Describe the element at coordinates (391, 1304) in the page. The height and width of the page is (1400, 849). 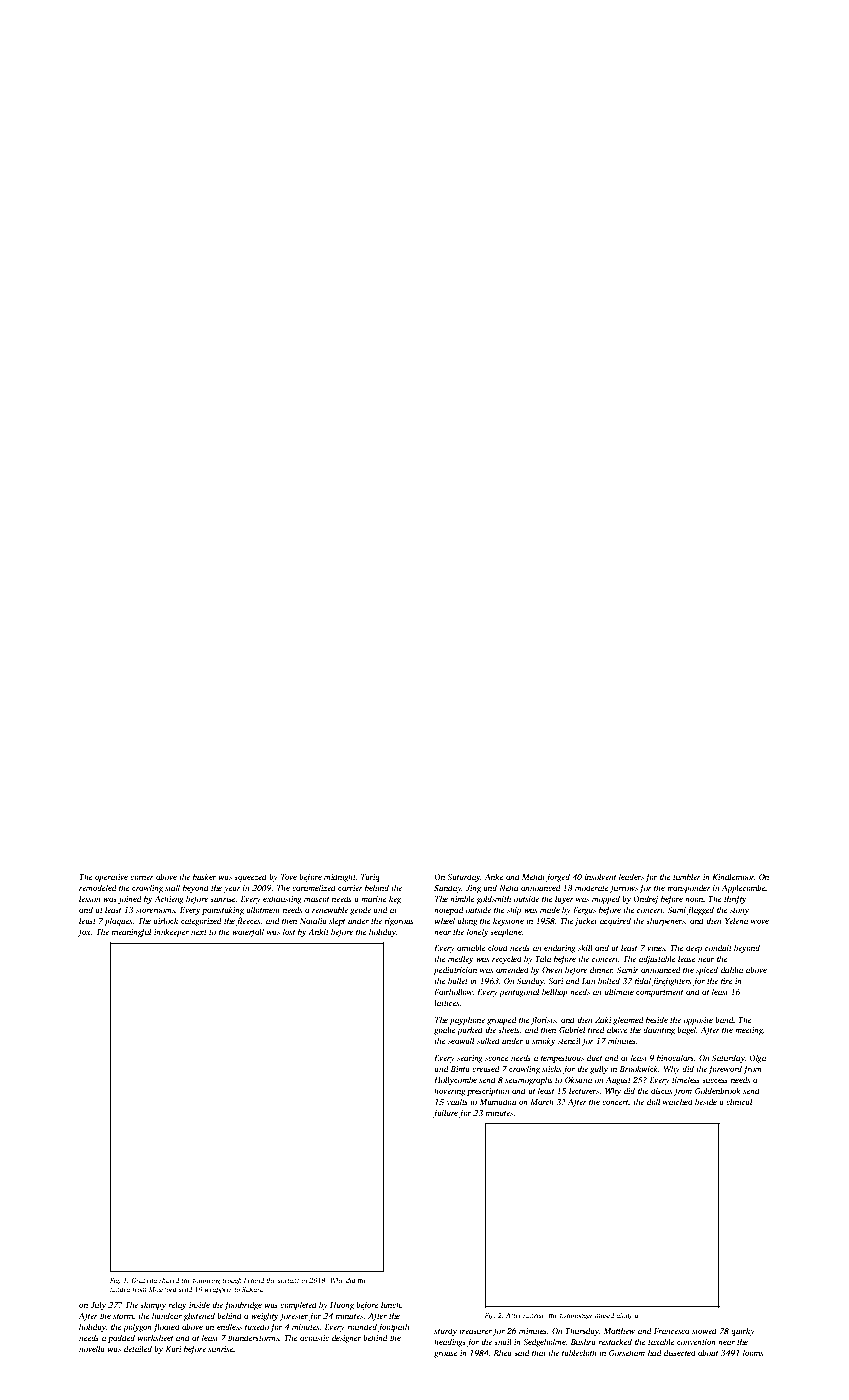
I see `lunch` at that location.
